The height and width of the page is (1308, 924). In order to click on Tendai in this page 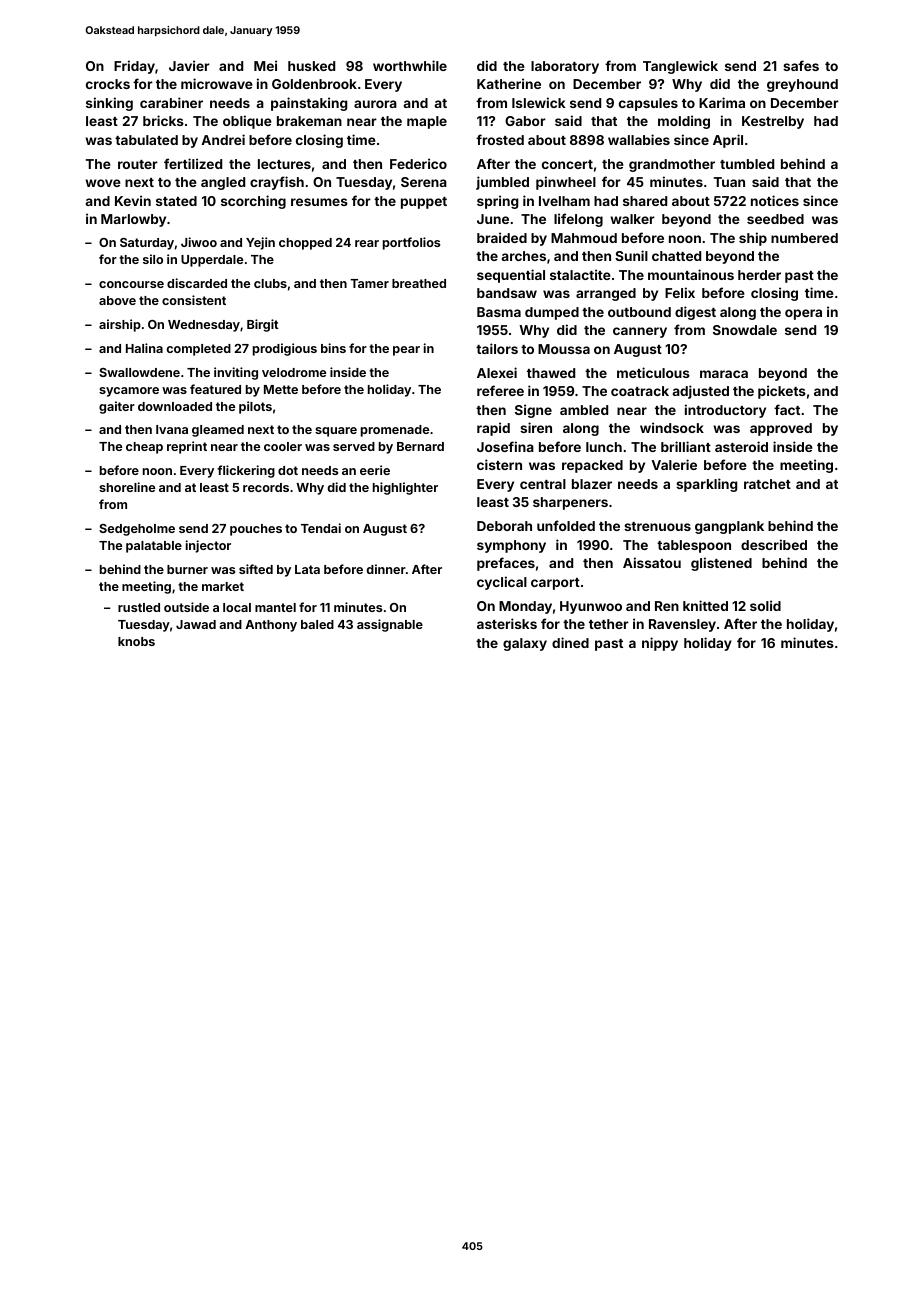, I will do `click(321, 528)`.
